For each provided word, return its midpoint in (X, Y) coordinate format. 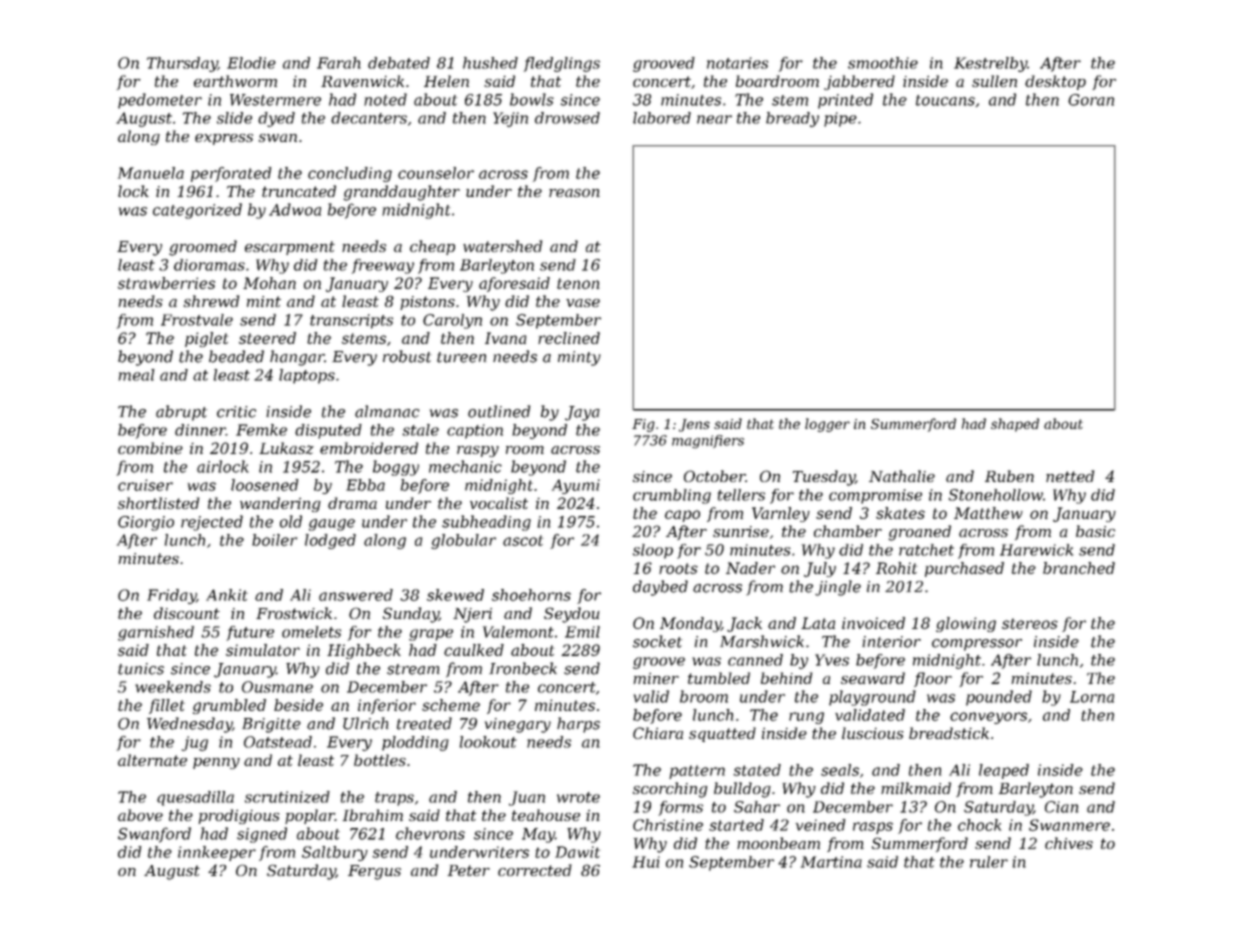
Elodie (251, 63)
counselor (436, 173)
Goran (1091, 100)
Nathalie (902, 476)
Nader (750, 568)
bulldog (742, 790)
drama (352, 503)
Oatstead (278, 742)
